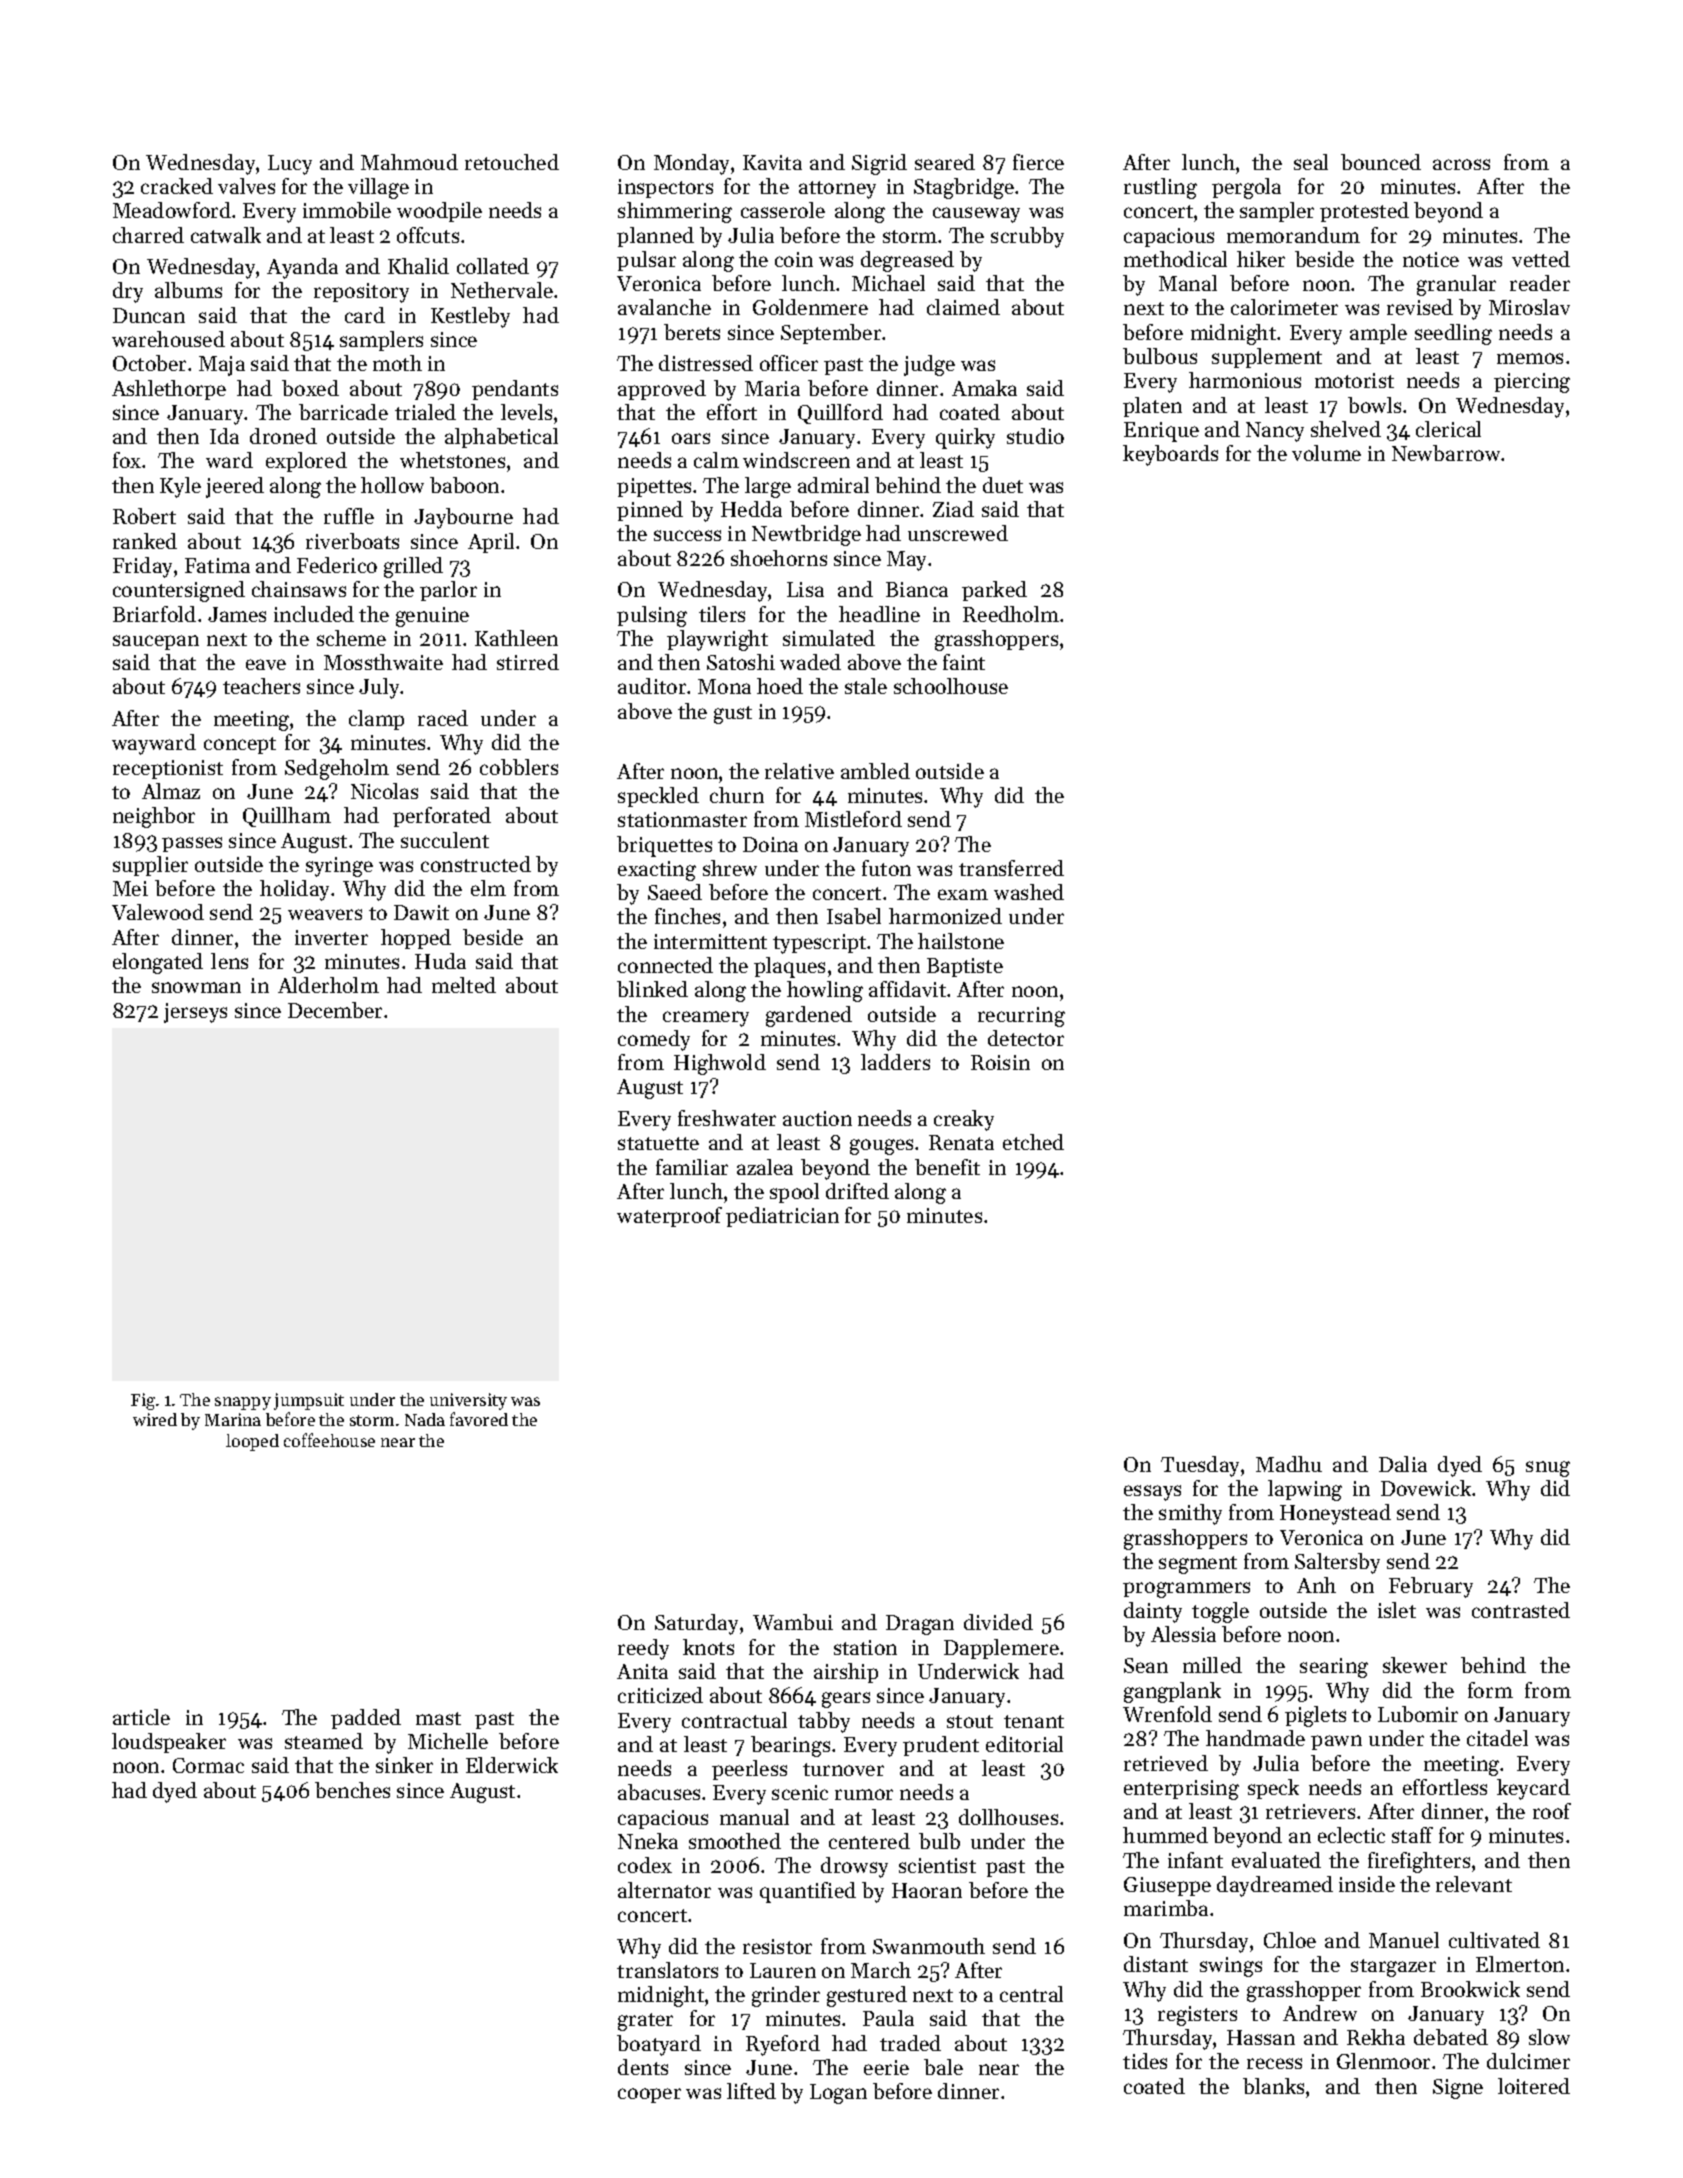 The image size is (1683, 2178). I want to click on across, so click(1461, 164).
